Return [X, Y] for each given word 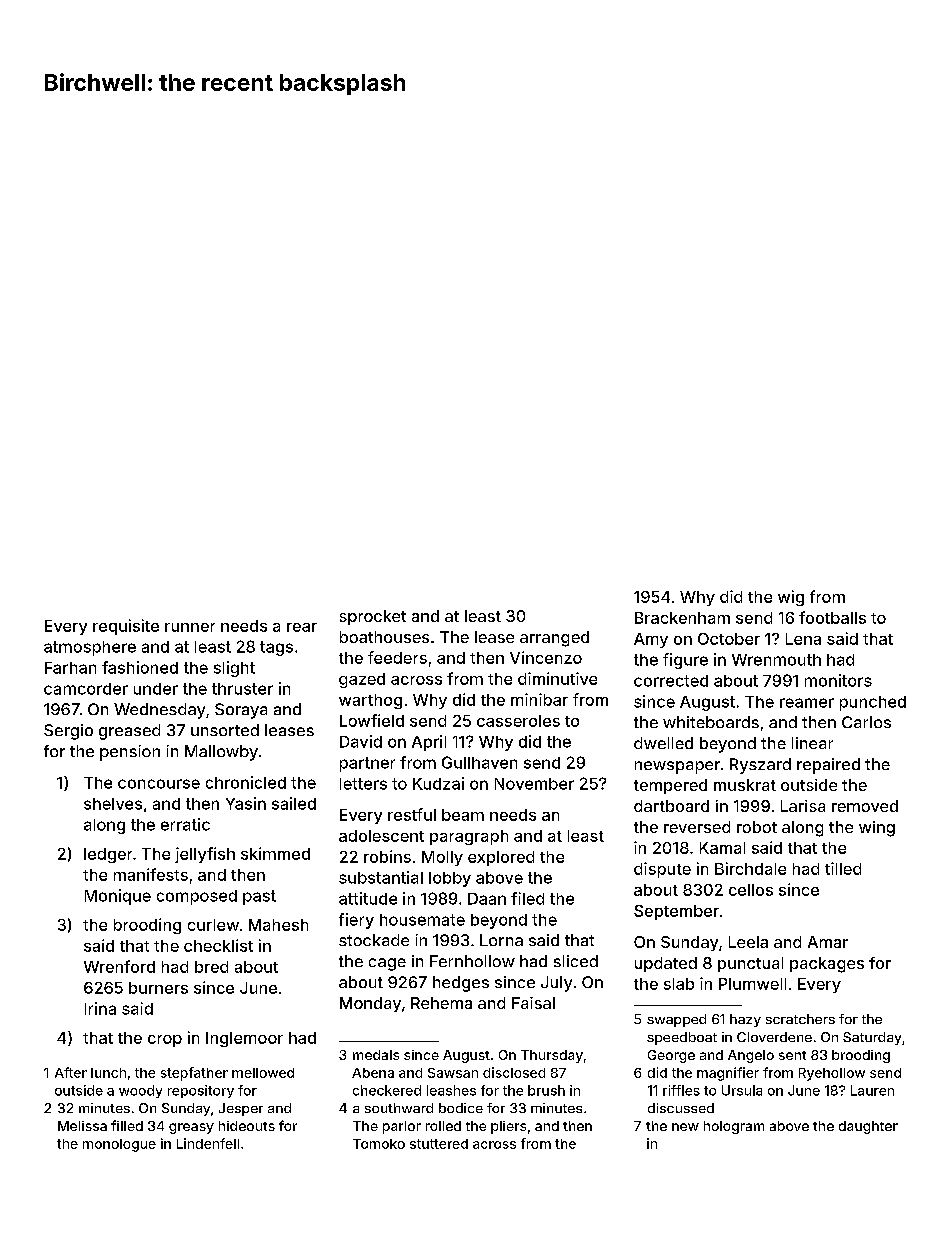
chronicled [246, 782]
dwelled [663, 743]
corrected [671, 681]
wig [791, 598]
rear [302, 627]
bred [211, 967]
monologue [119, 1145]
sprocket [373, 617]
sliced [576, 961]
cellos [751, 890]
